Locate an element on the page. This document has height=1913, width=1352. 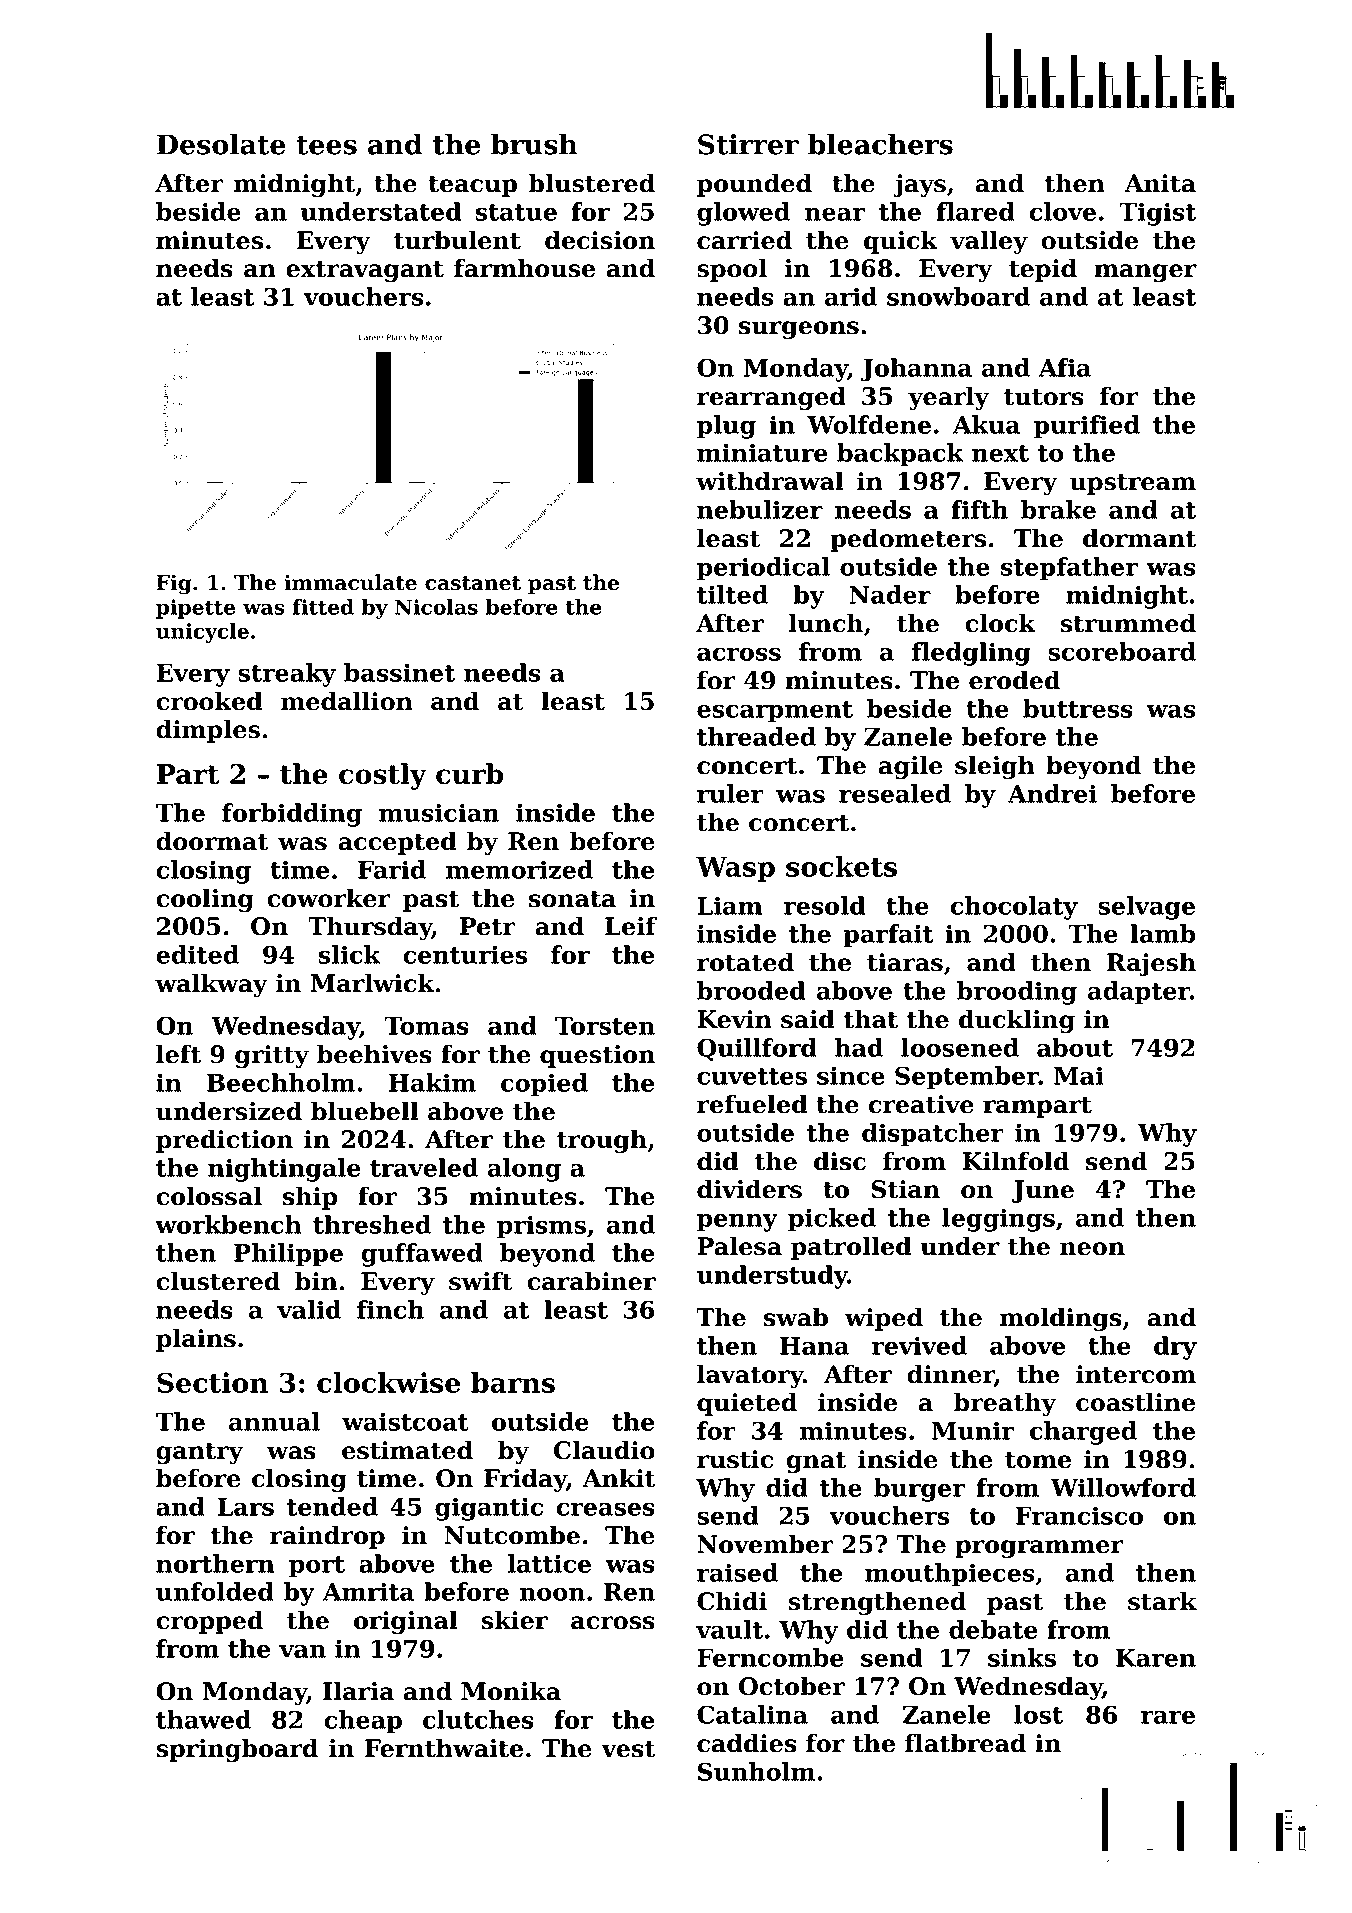
plains is located at coordinates (196, 1340).
